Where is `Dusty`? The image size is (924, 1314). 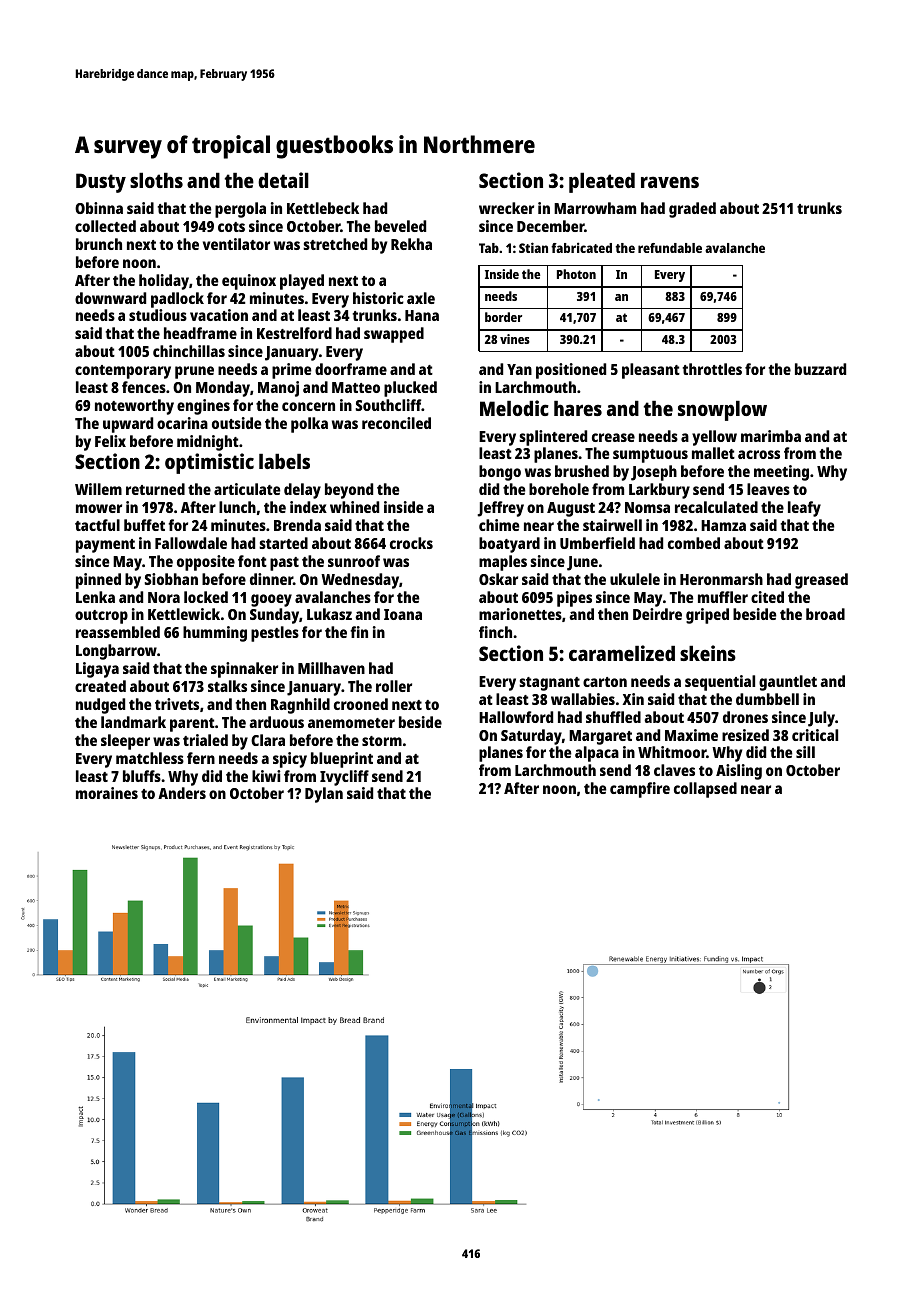
Dusty is located at coordinates (101, 183).
